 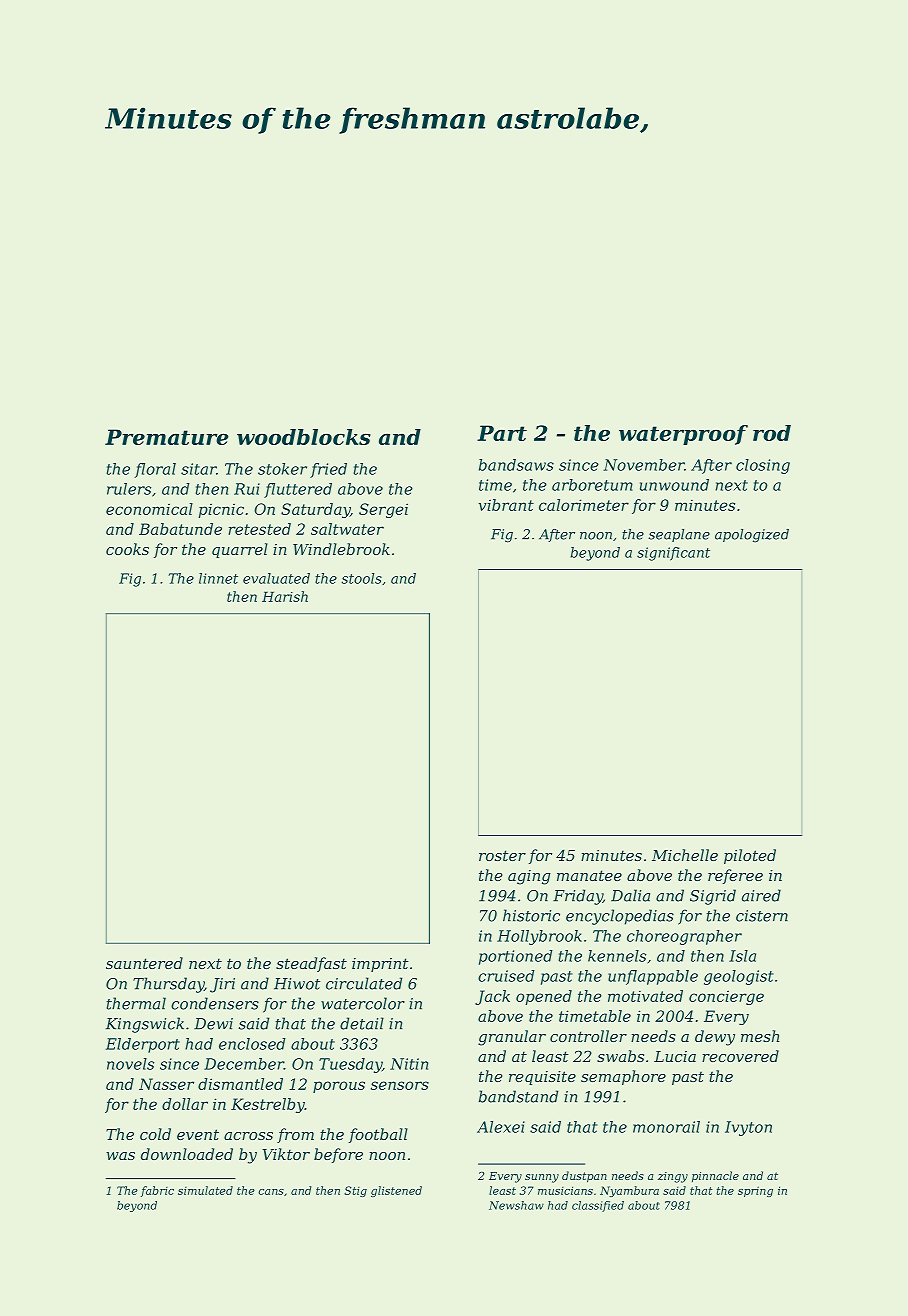 What do you see at coordinates (761, 895) in the screenshot?
I see `aired` at bounding box center [761, 895].
